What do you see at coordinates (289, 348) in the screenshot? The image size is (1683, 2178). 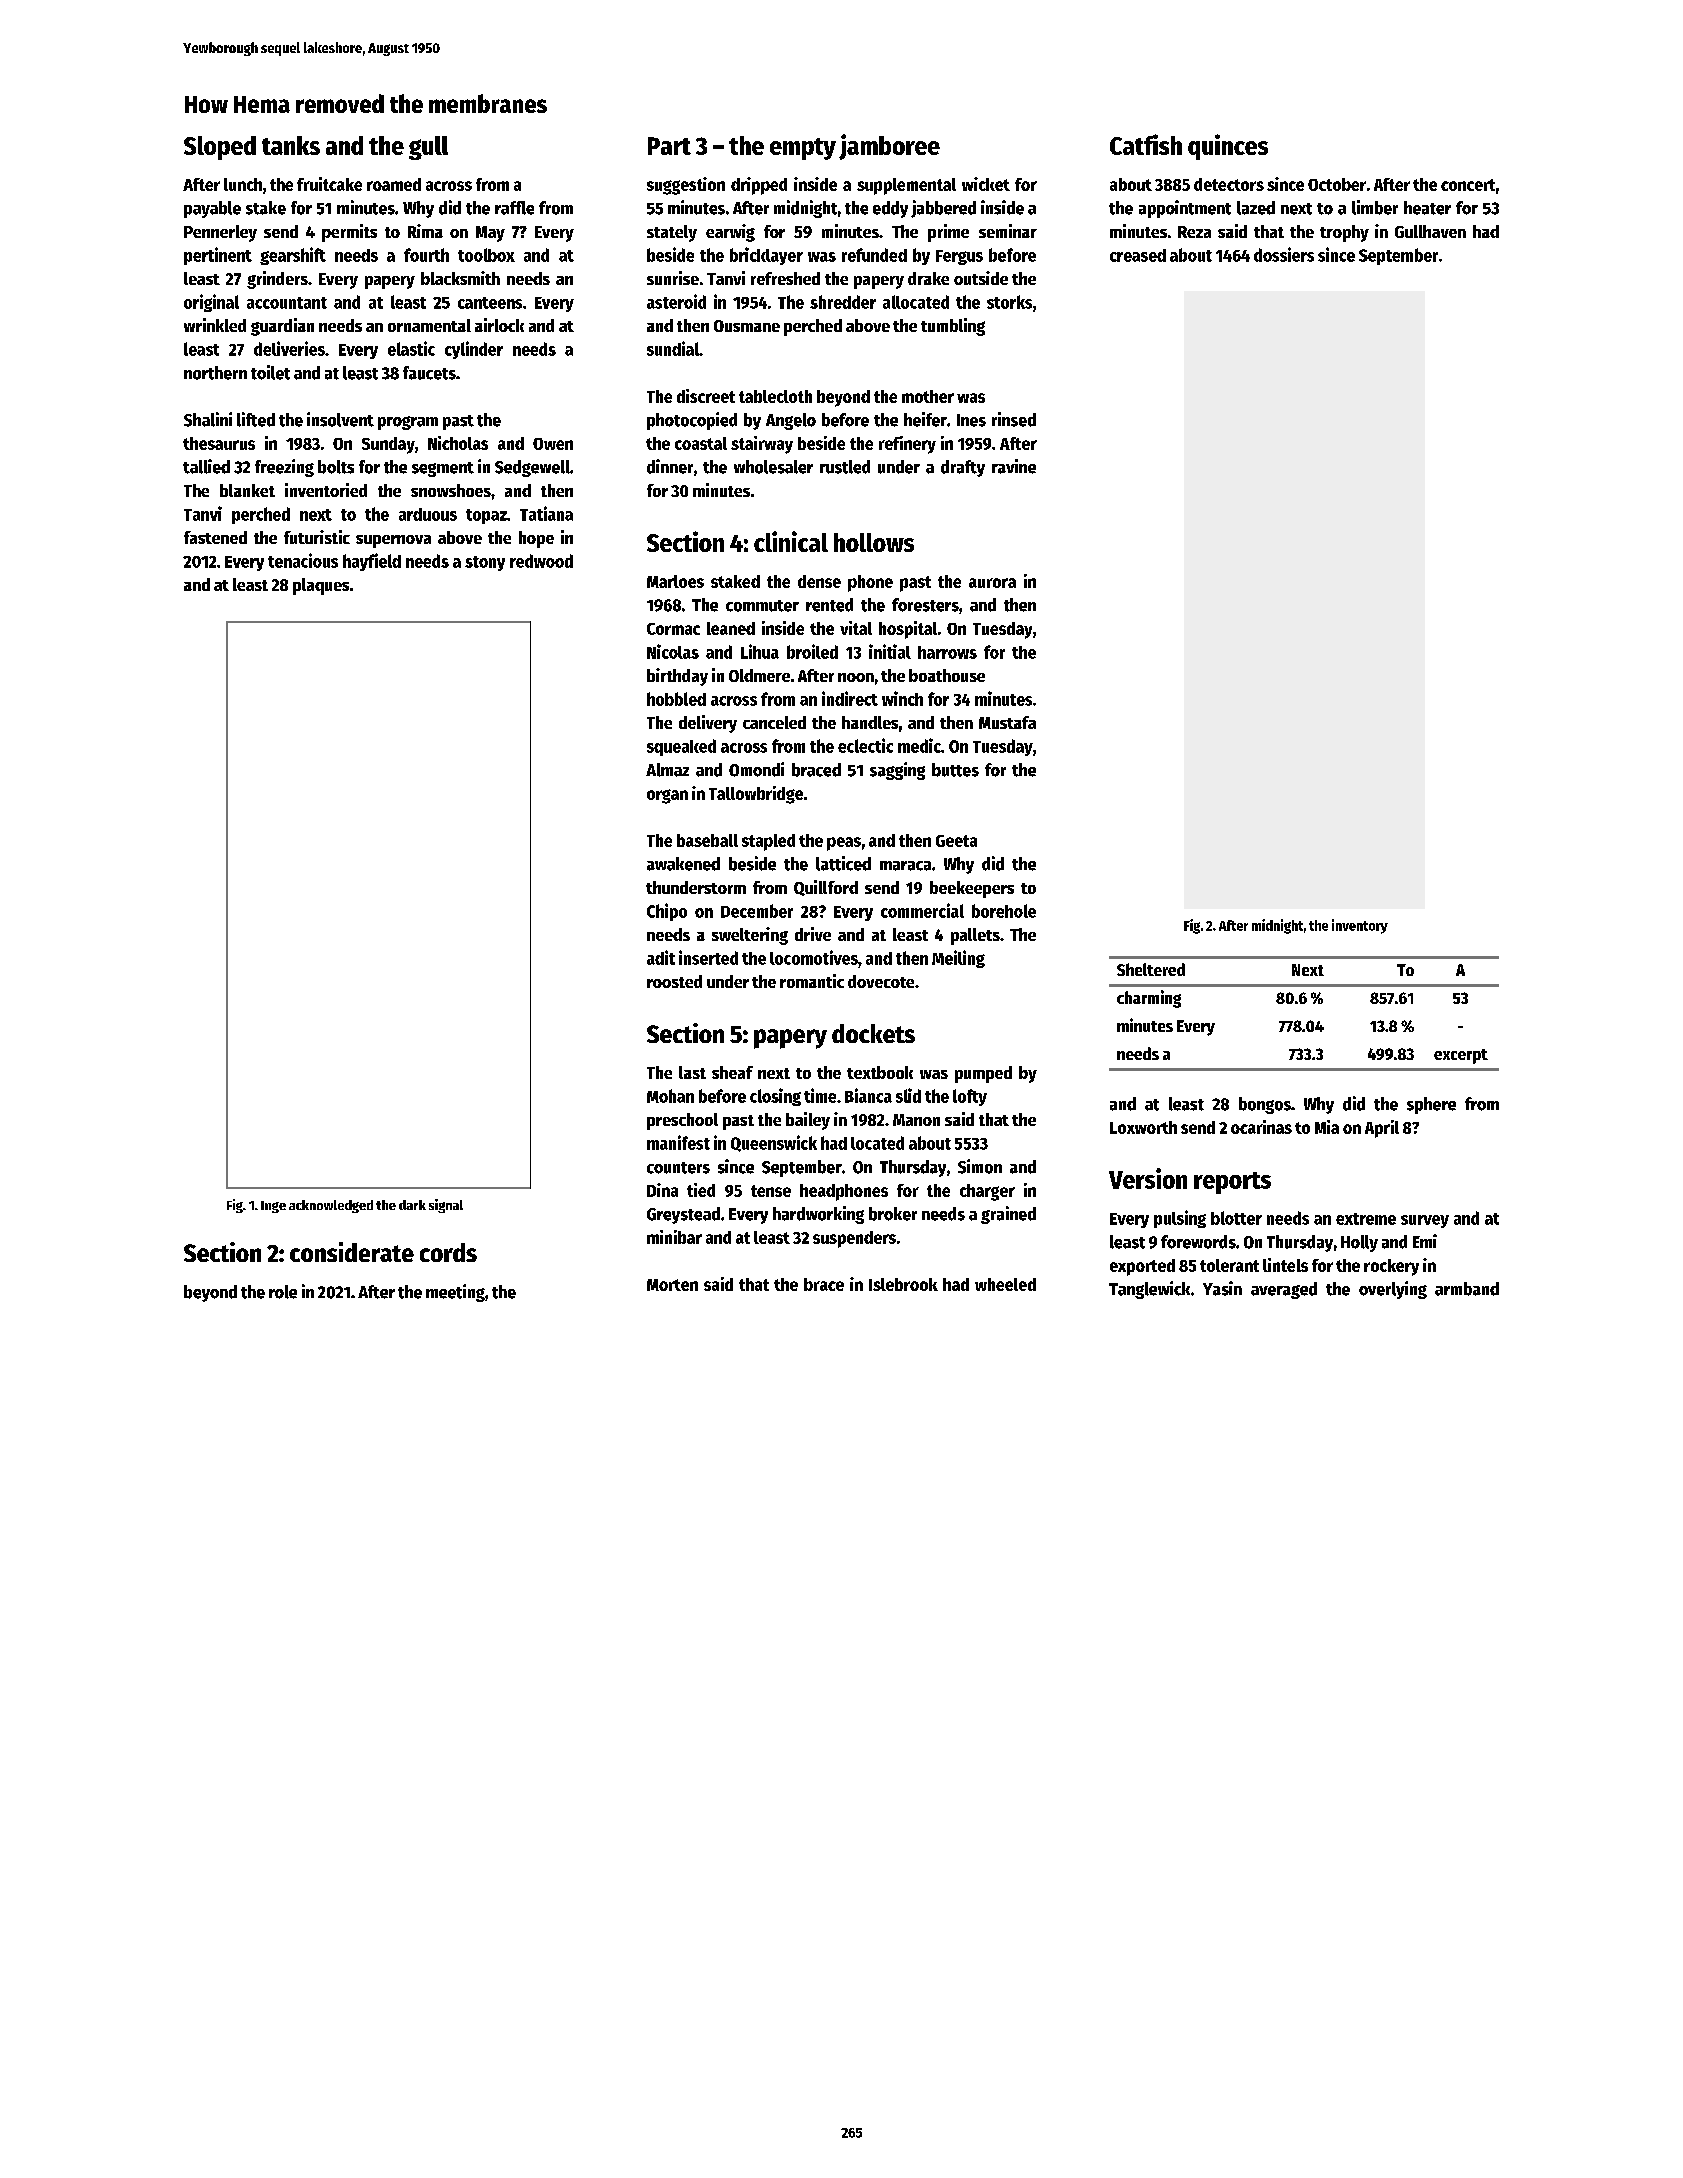 I see `deliveries` at bounding box center [289, 348].
